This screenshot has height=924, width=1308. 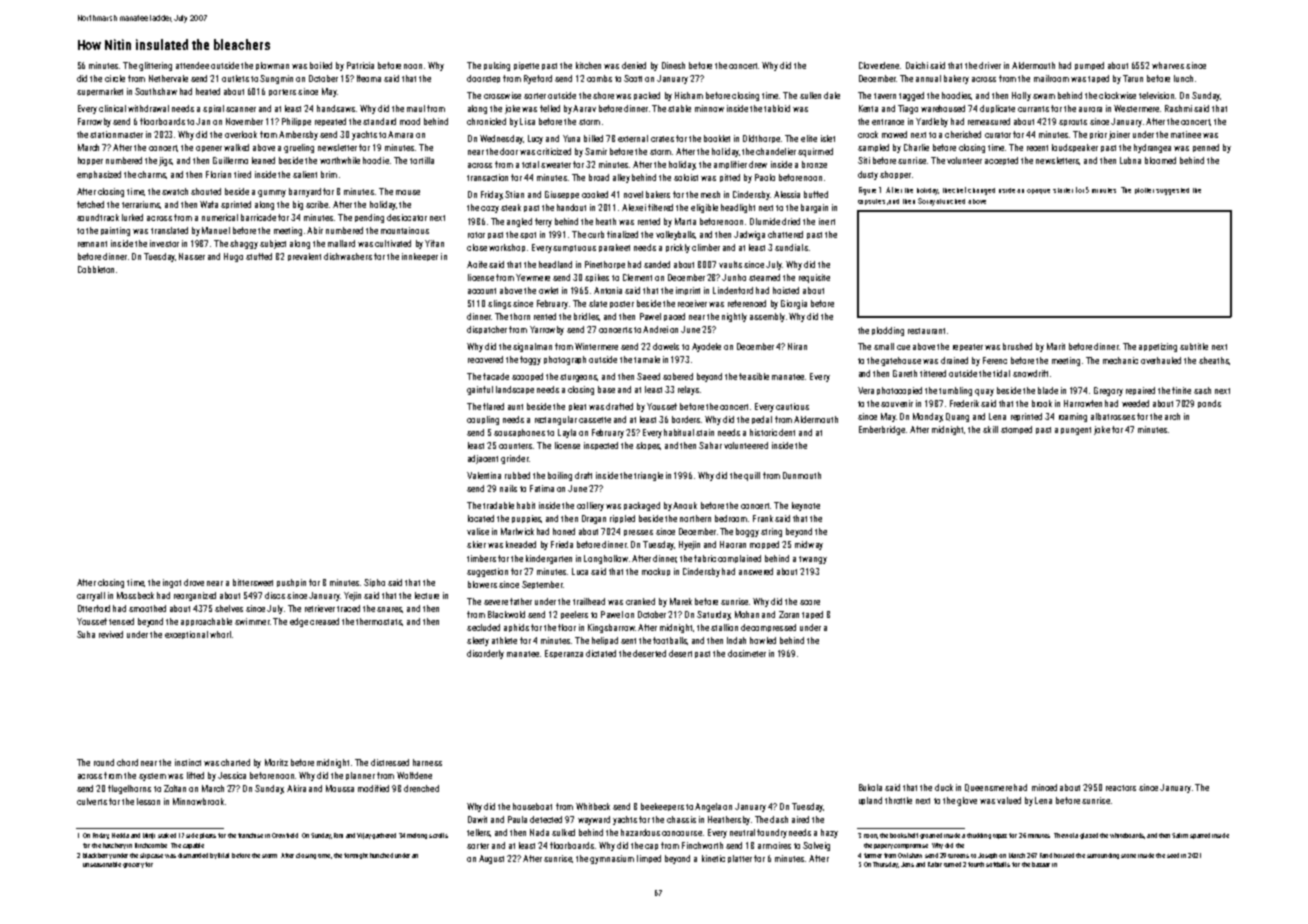 What do you see at coordinates (637, 277) in the screenshot?
I see `Clement` at bounding box center [637, 277].
